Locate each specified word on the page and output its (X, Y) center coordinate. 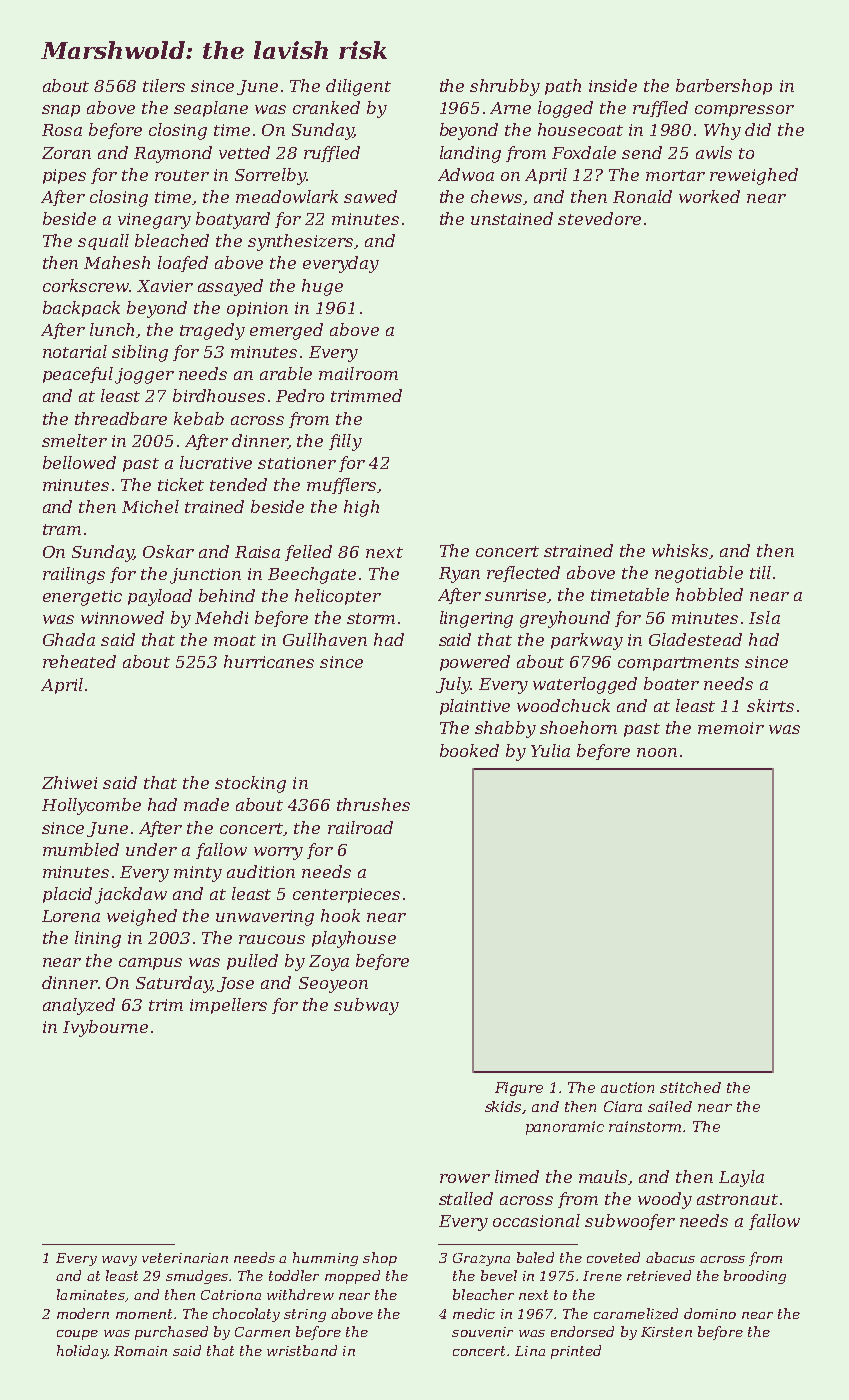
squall (103, 242)
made (206, 804)
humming (325, 1259)
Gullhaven (325, 639)
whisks (680, 550)
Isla (764, 617)
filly (345, 442)
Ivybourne (105, 1028)
